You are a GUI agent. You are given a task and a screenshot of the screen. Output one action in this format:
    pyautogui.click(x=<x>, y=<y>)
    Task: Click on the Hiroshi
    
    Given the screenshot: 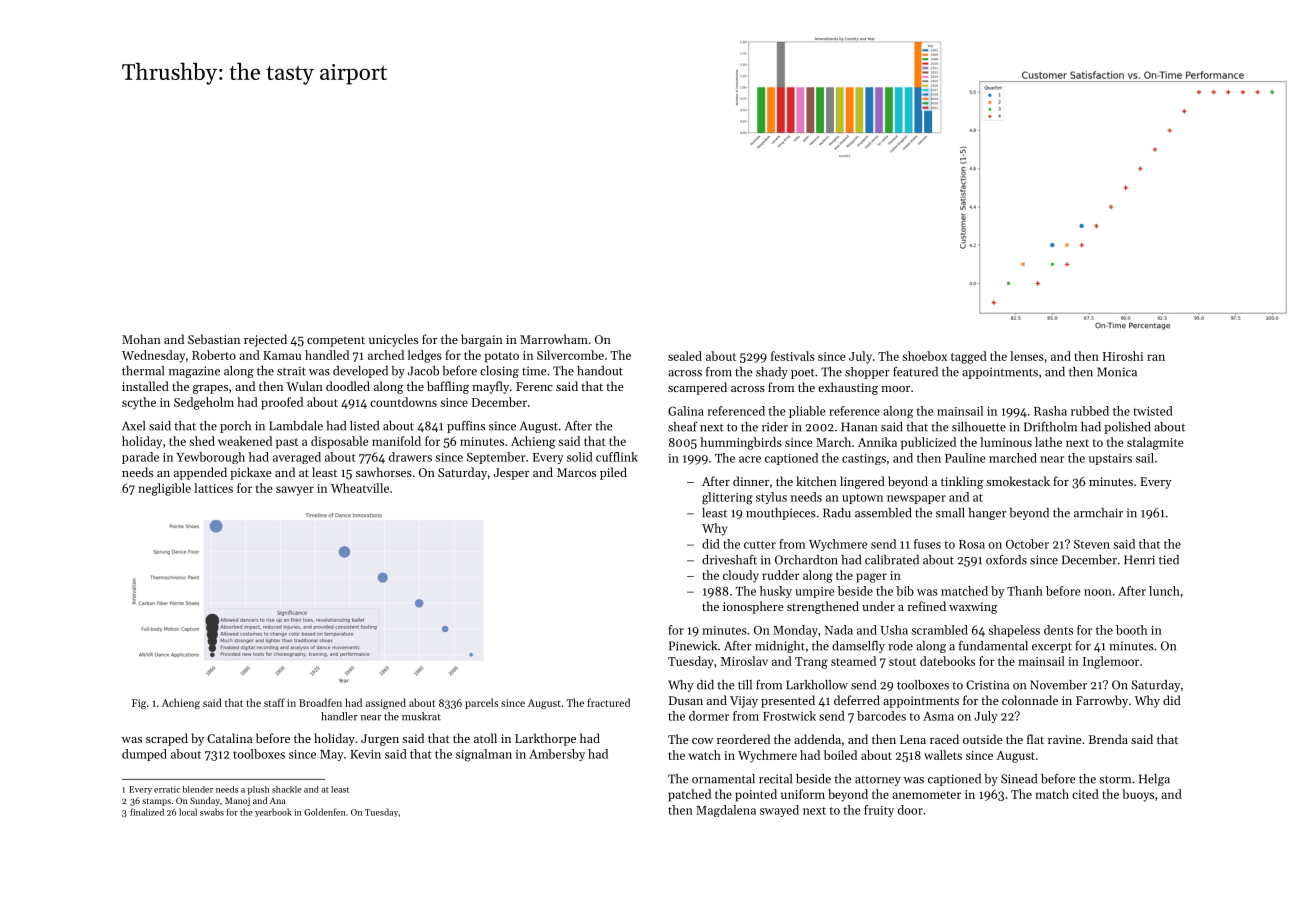 What is the action you would take?
    pyautogui.click(x=1123, y=356)
